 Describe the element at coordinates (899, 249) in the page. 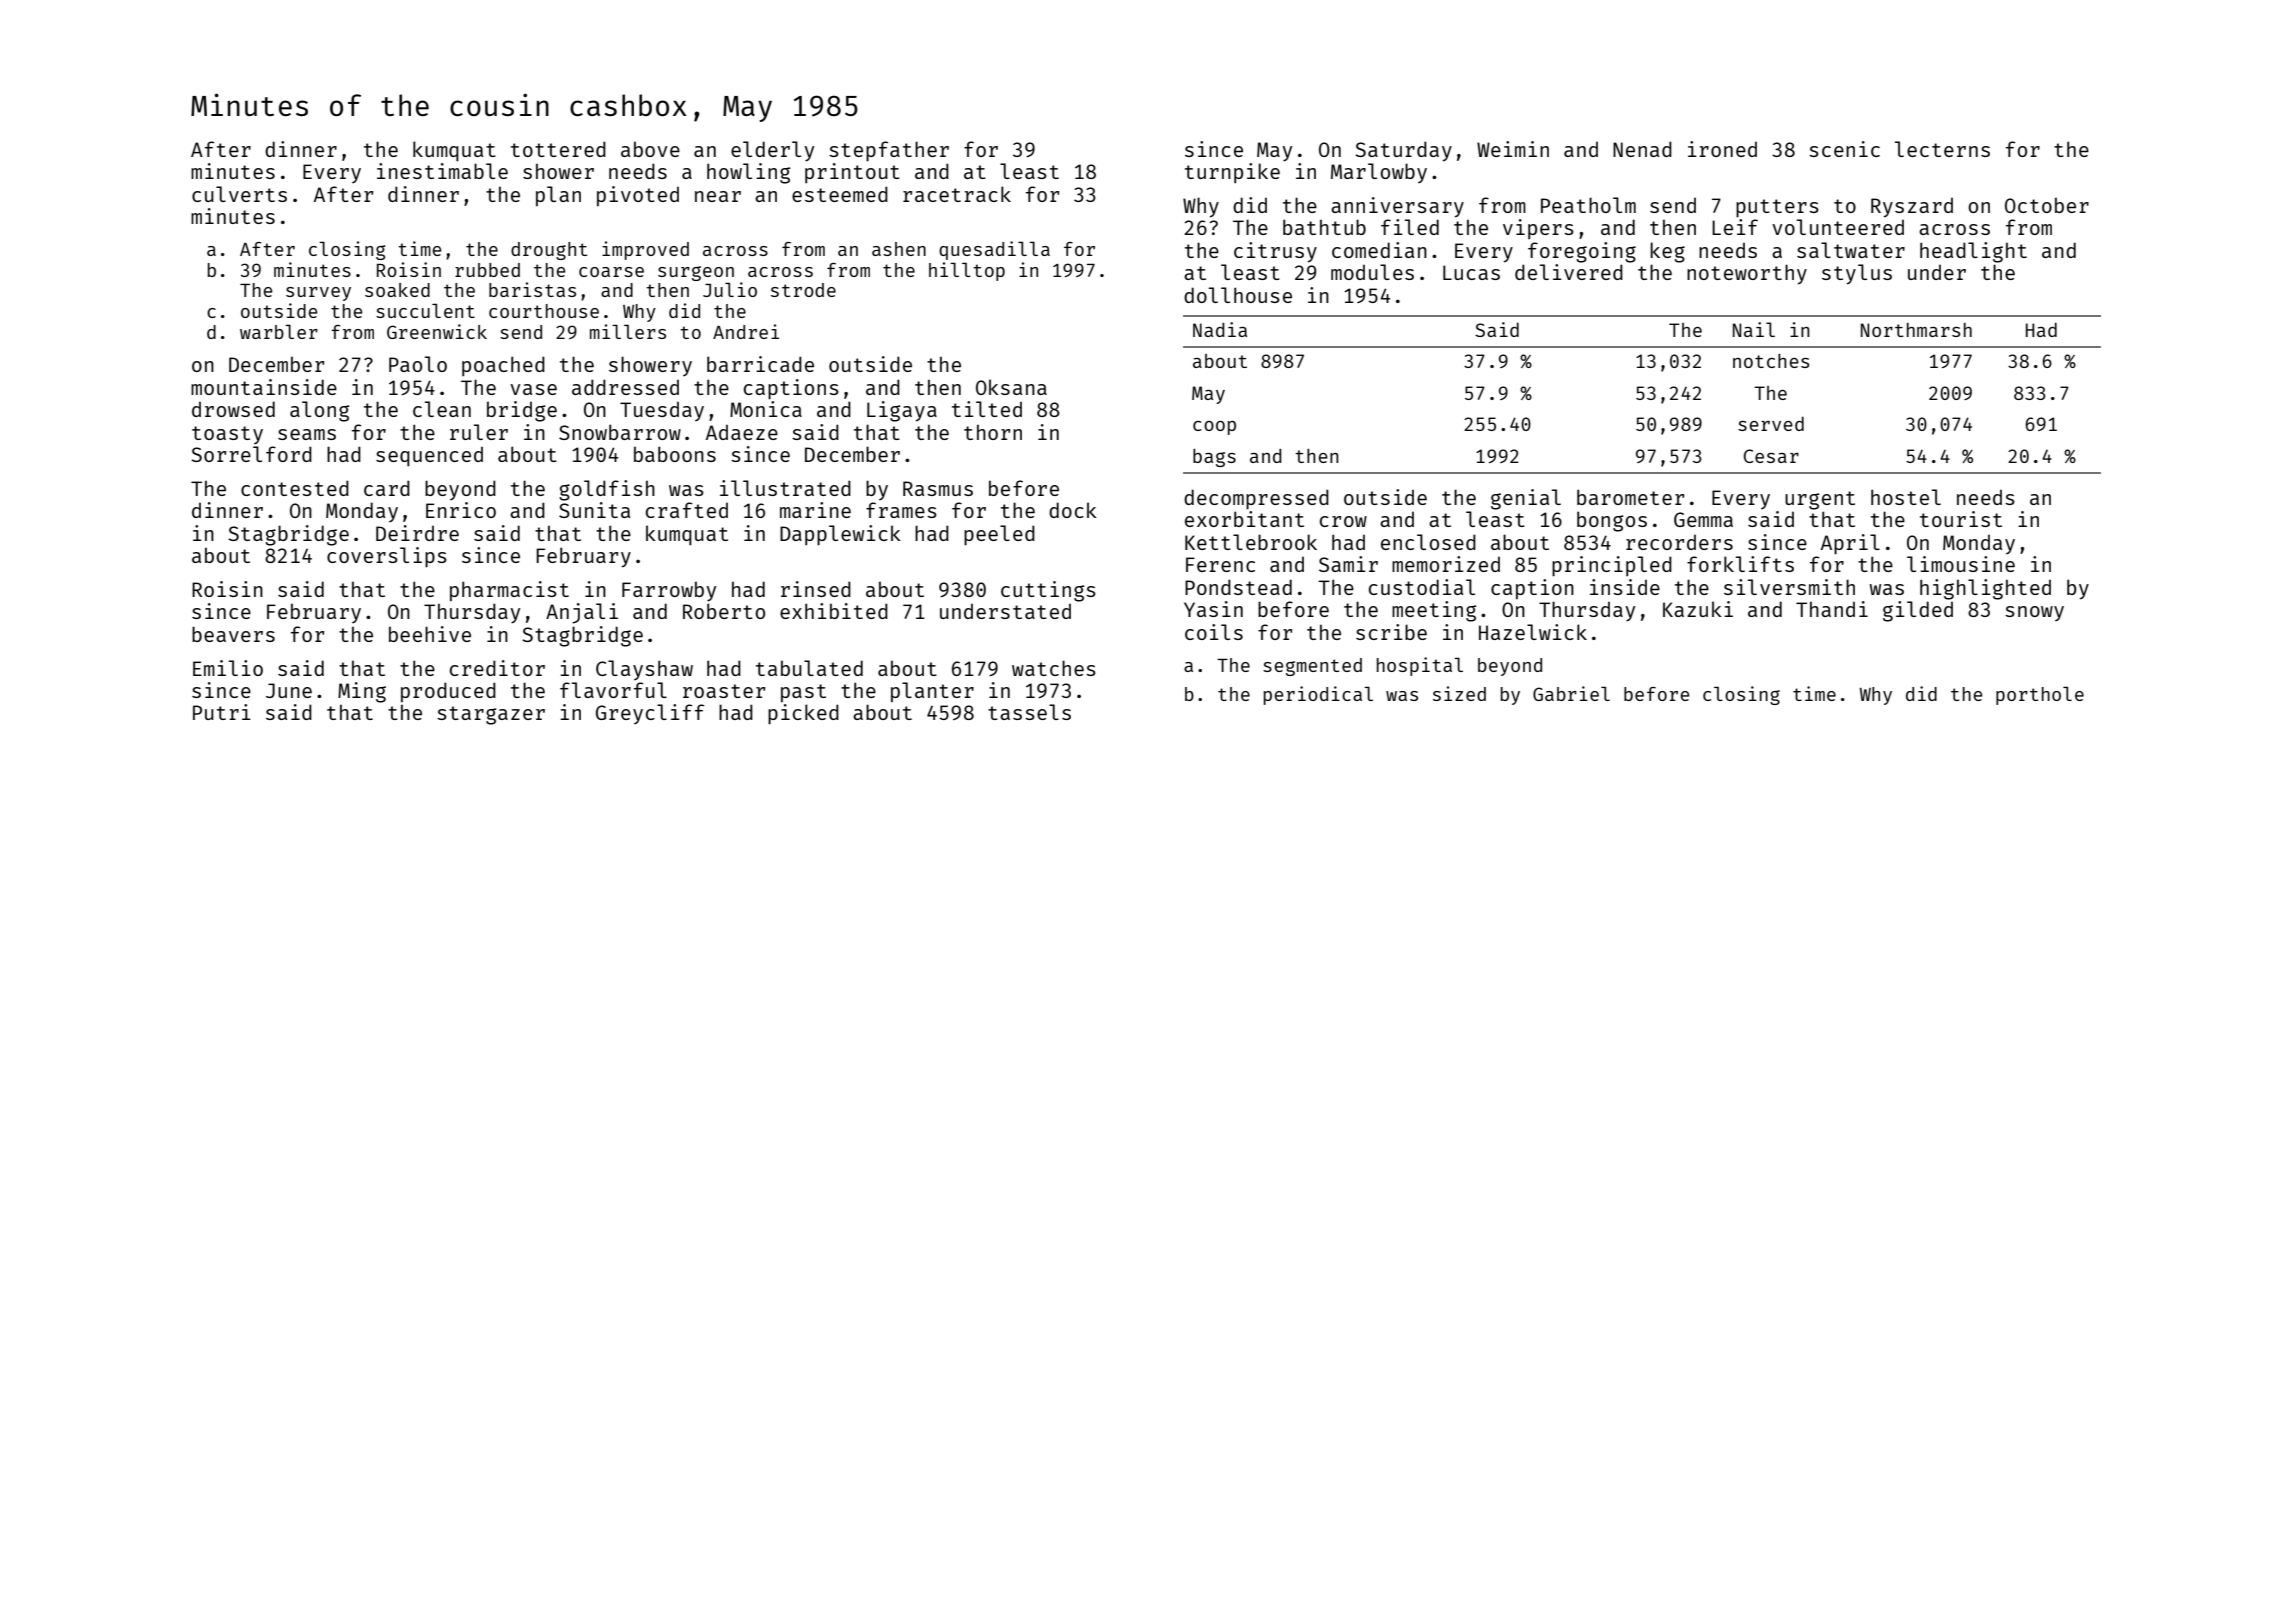

I see `ashen` at that location.
